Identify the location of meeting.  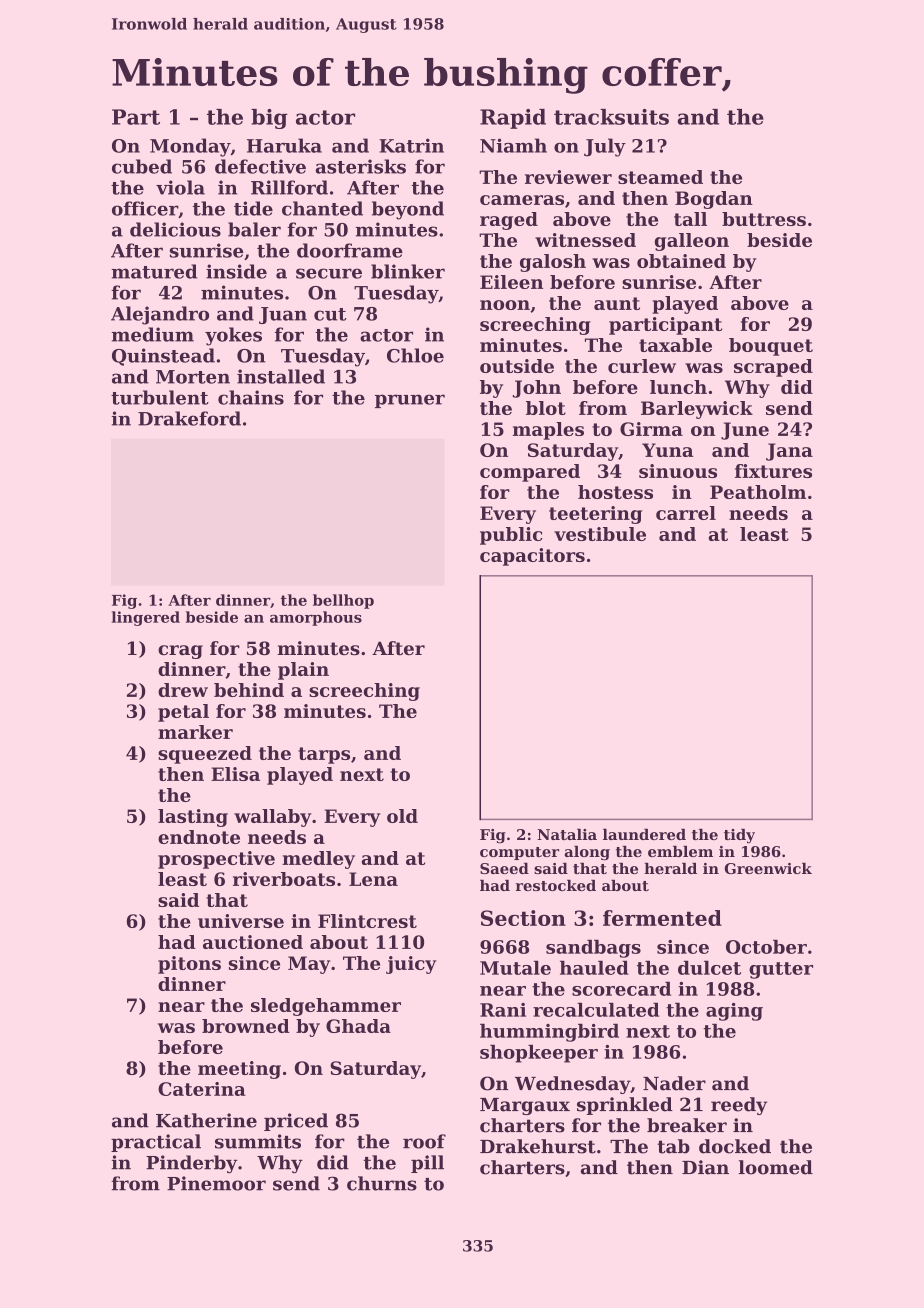
(239, 1070).
